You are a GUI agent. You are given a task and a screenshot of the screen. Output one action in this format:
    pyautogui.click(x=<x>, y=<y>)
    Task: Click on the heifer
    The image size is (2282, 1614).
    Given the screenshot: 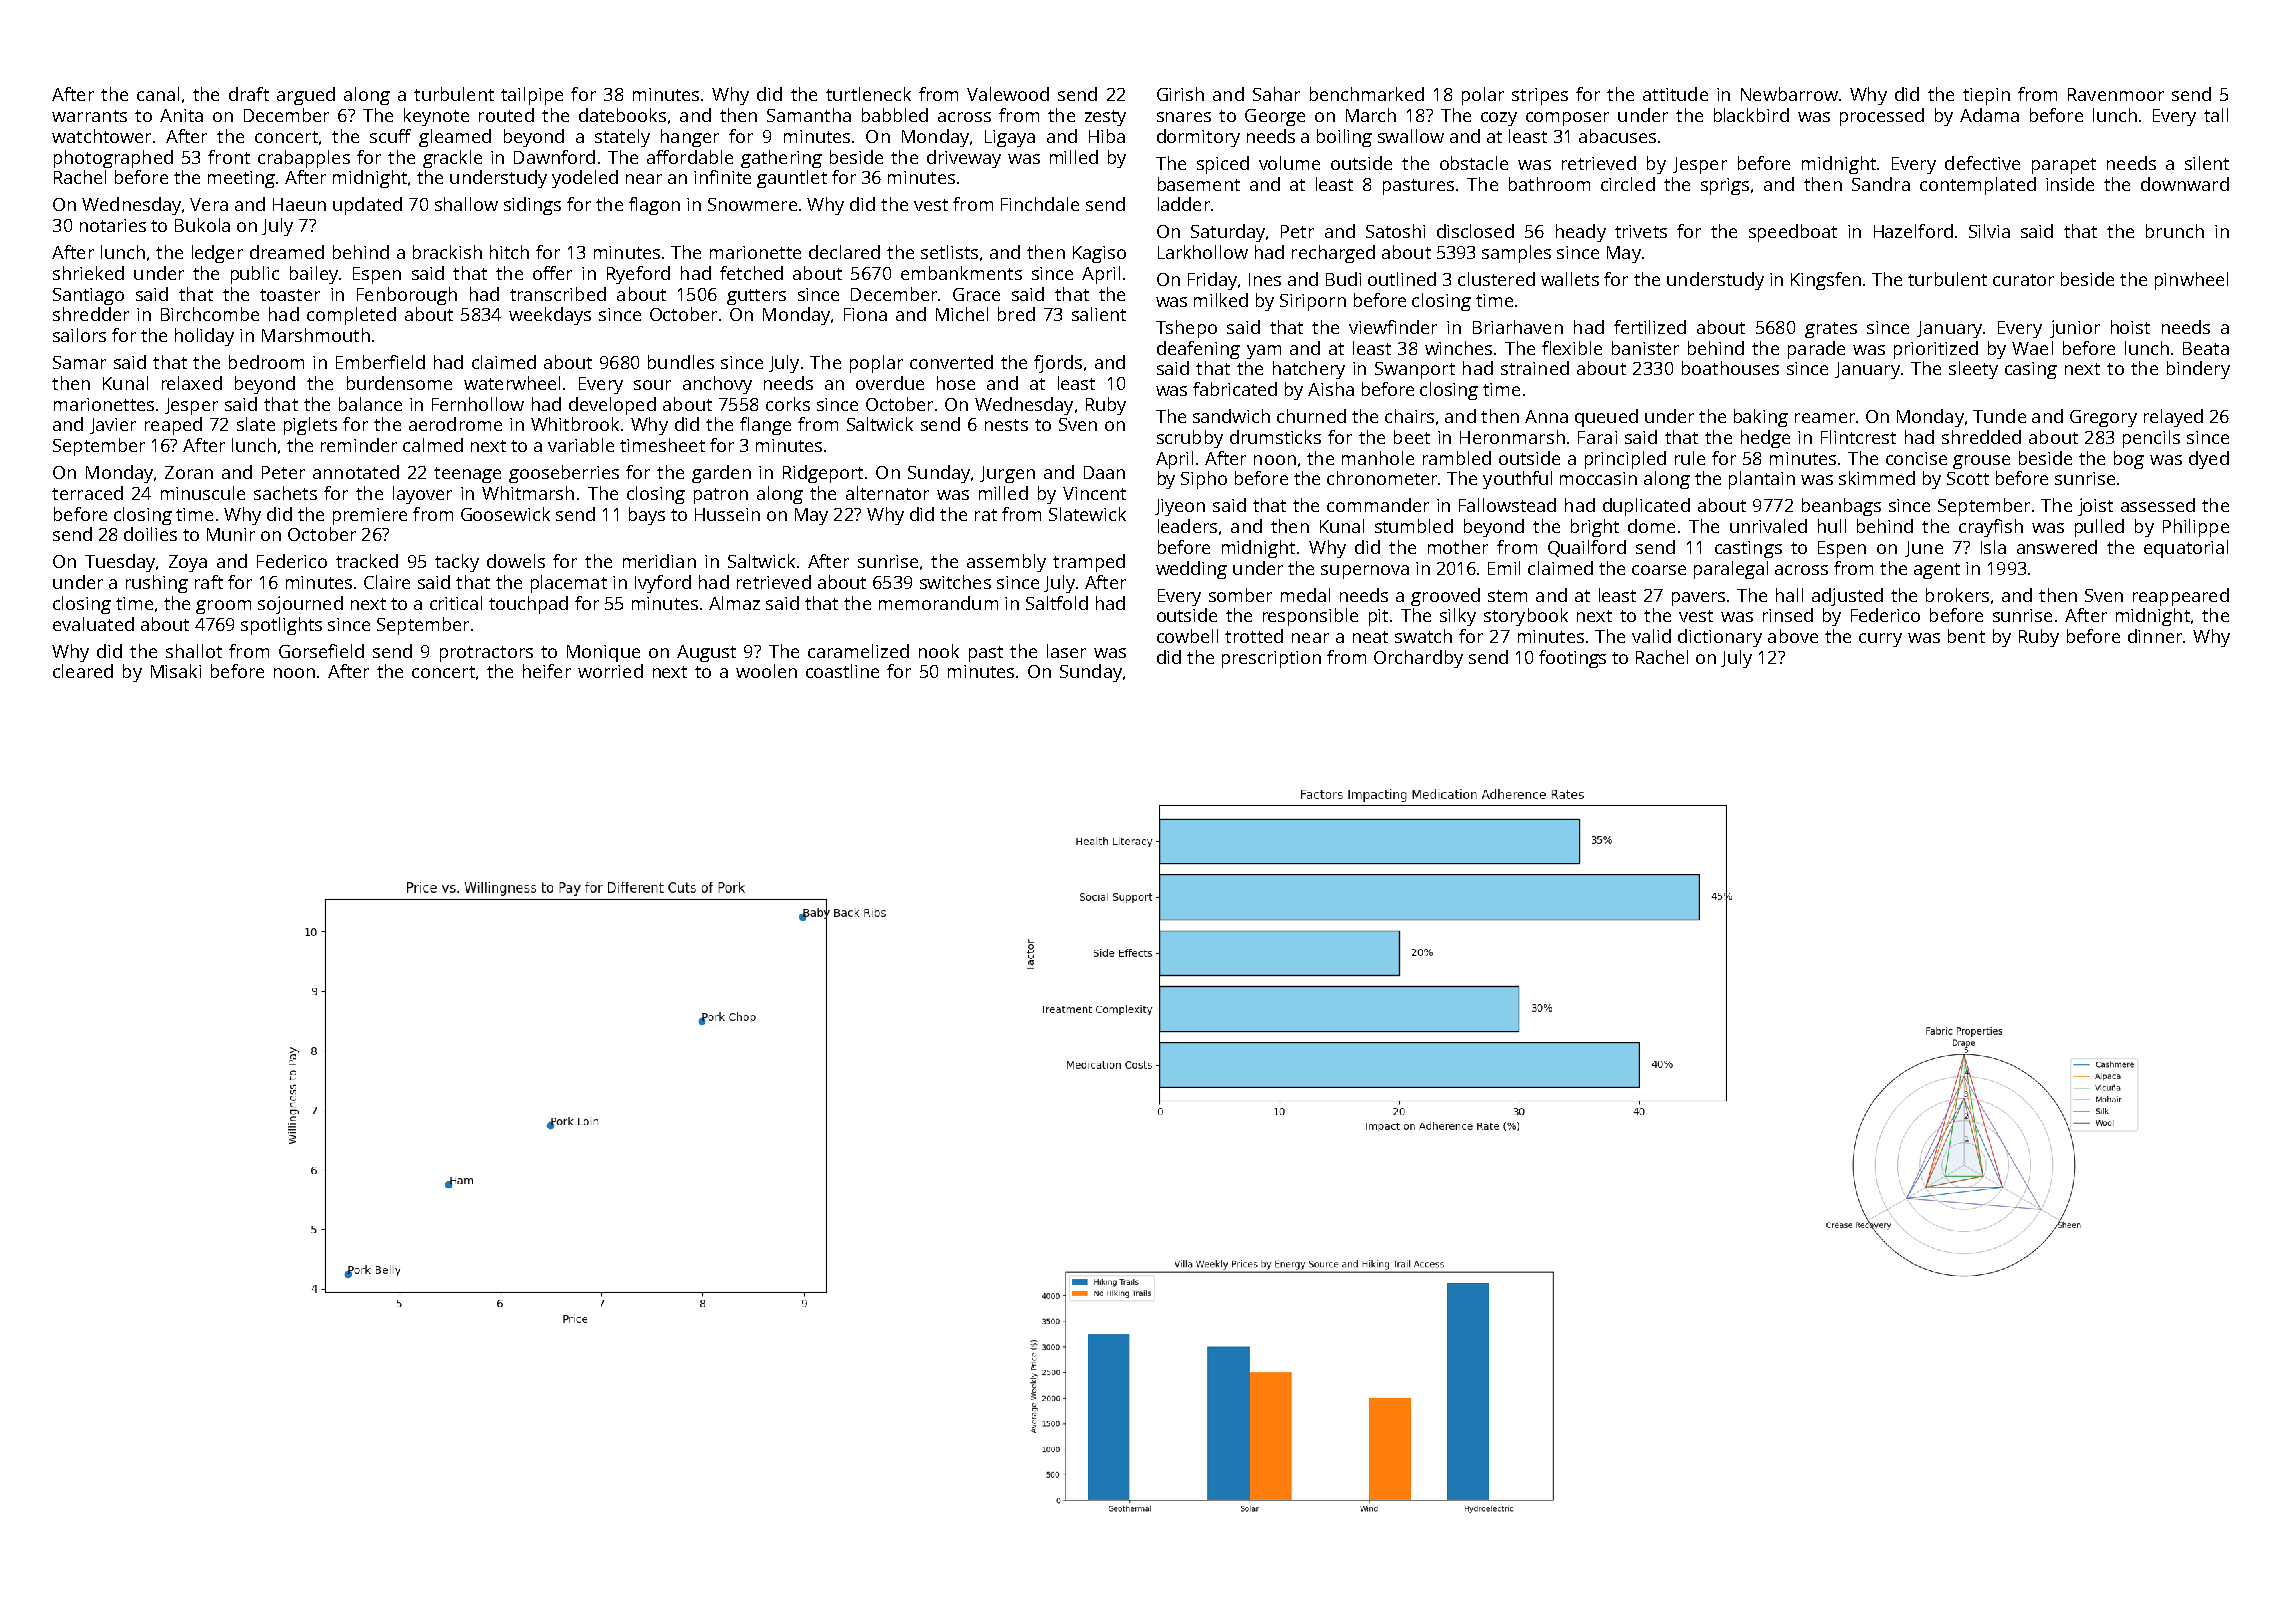 What is the action you would take?
    pyautogui.click(x=547, y=671)
